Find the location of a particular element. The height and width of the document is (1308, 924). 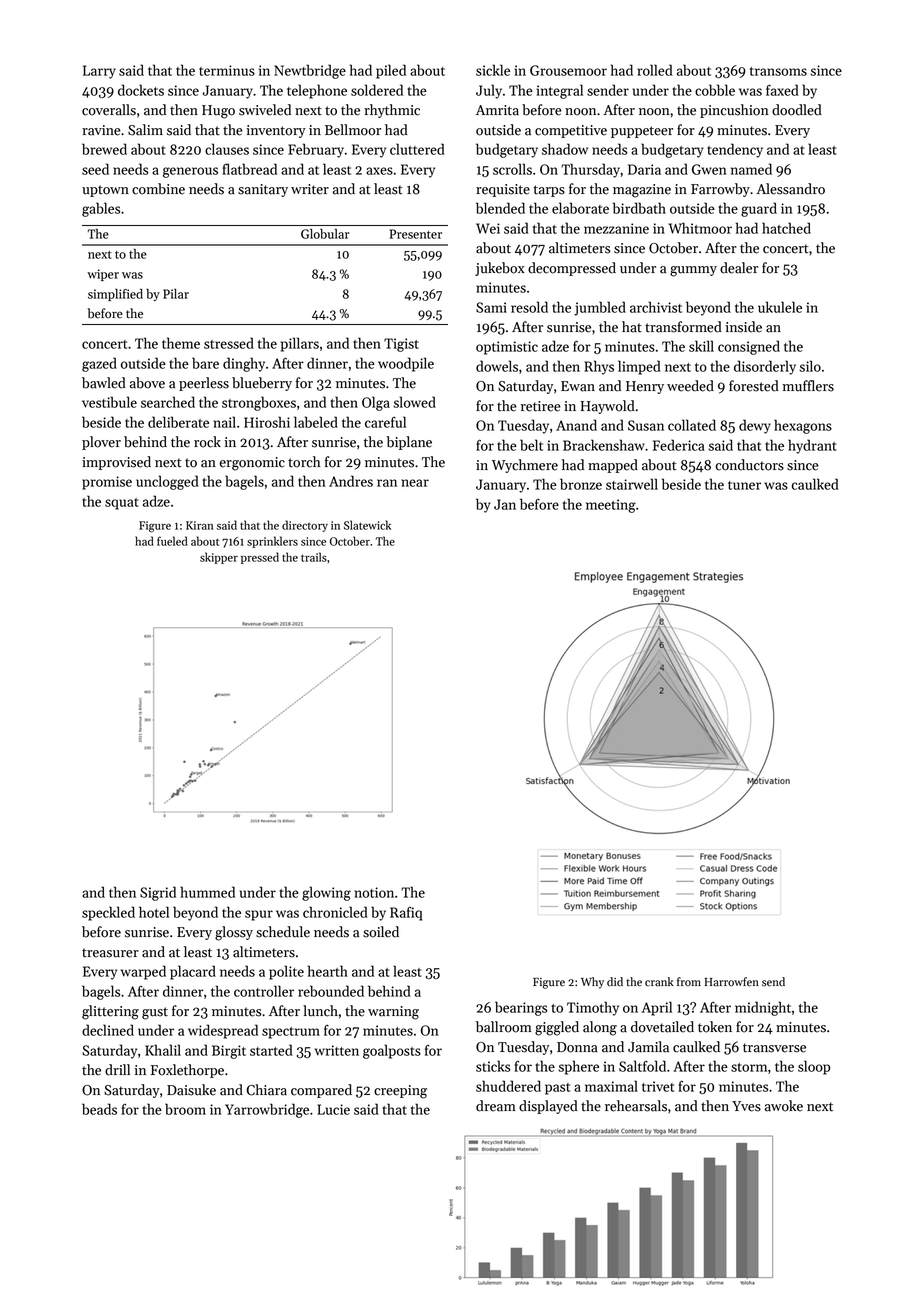

hummed is located at coordinates (207, 892).
